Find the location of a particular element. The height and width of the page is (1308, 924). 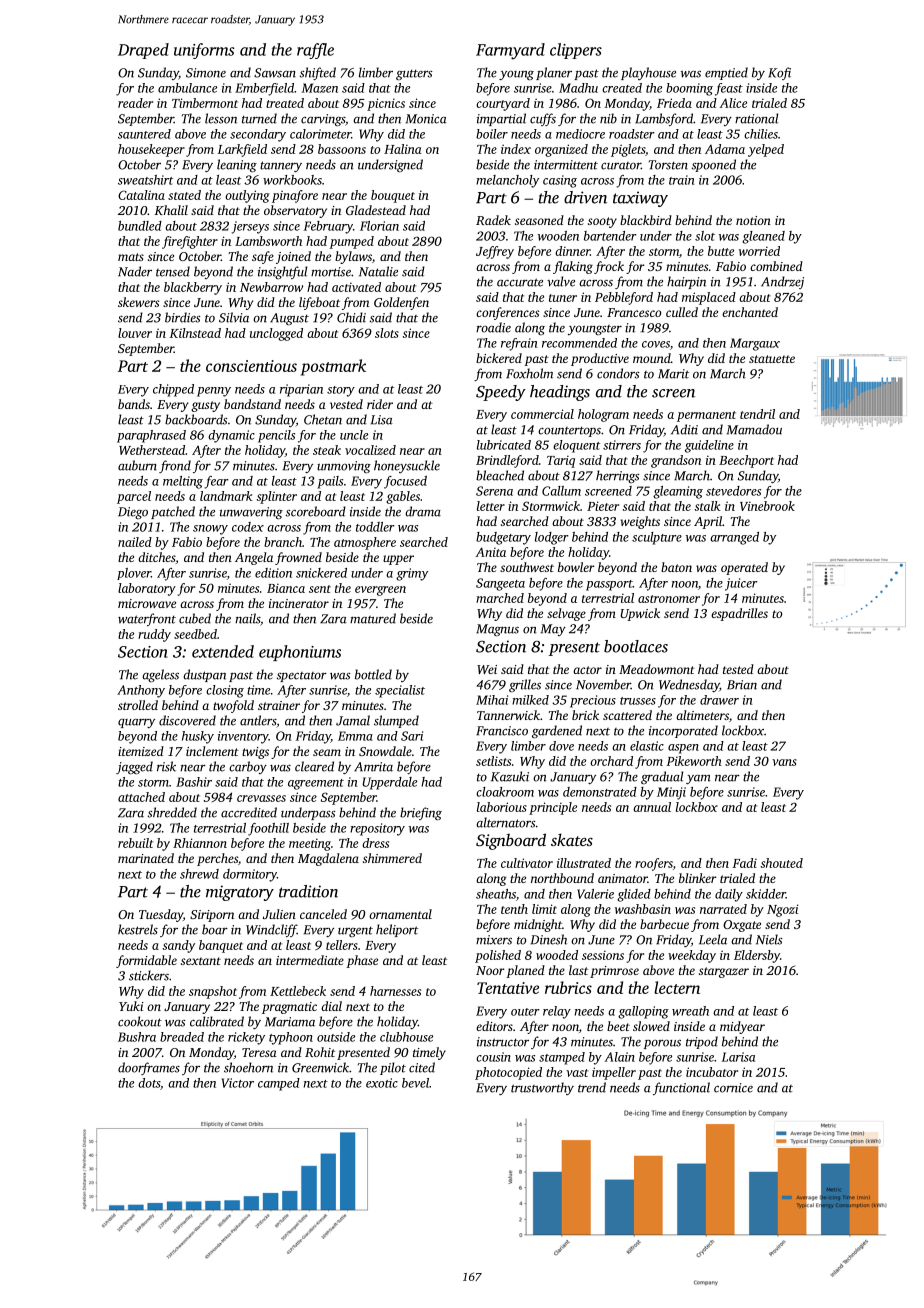

Kofi is located at coordinates (779, 73).
